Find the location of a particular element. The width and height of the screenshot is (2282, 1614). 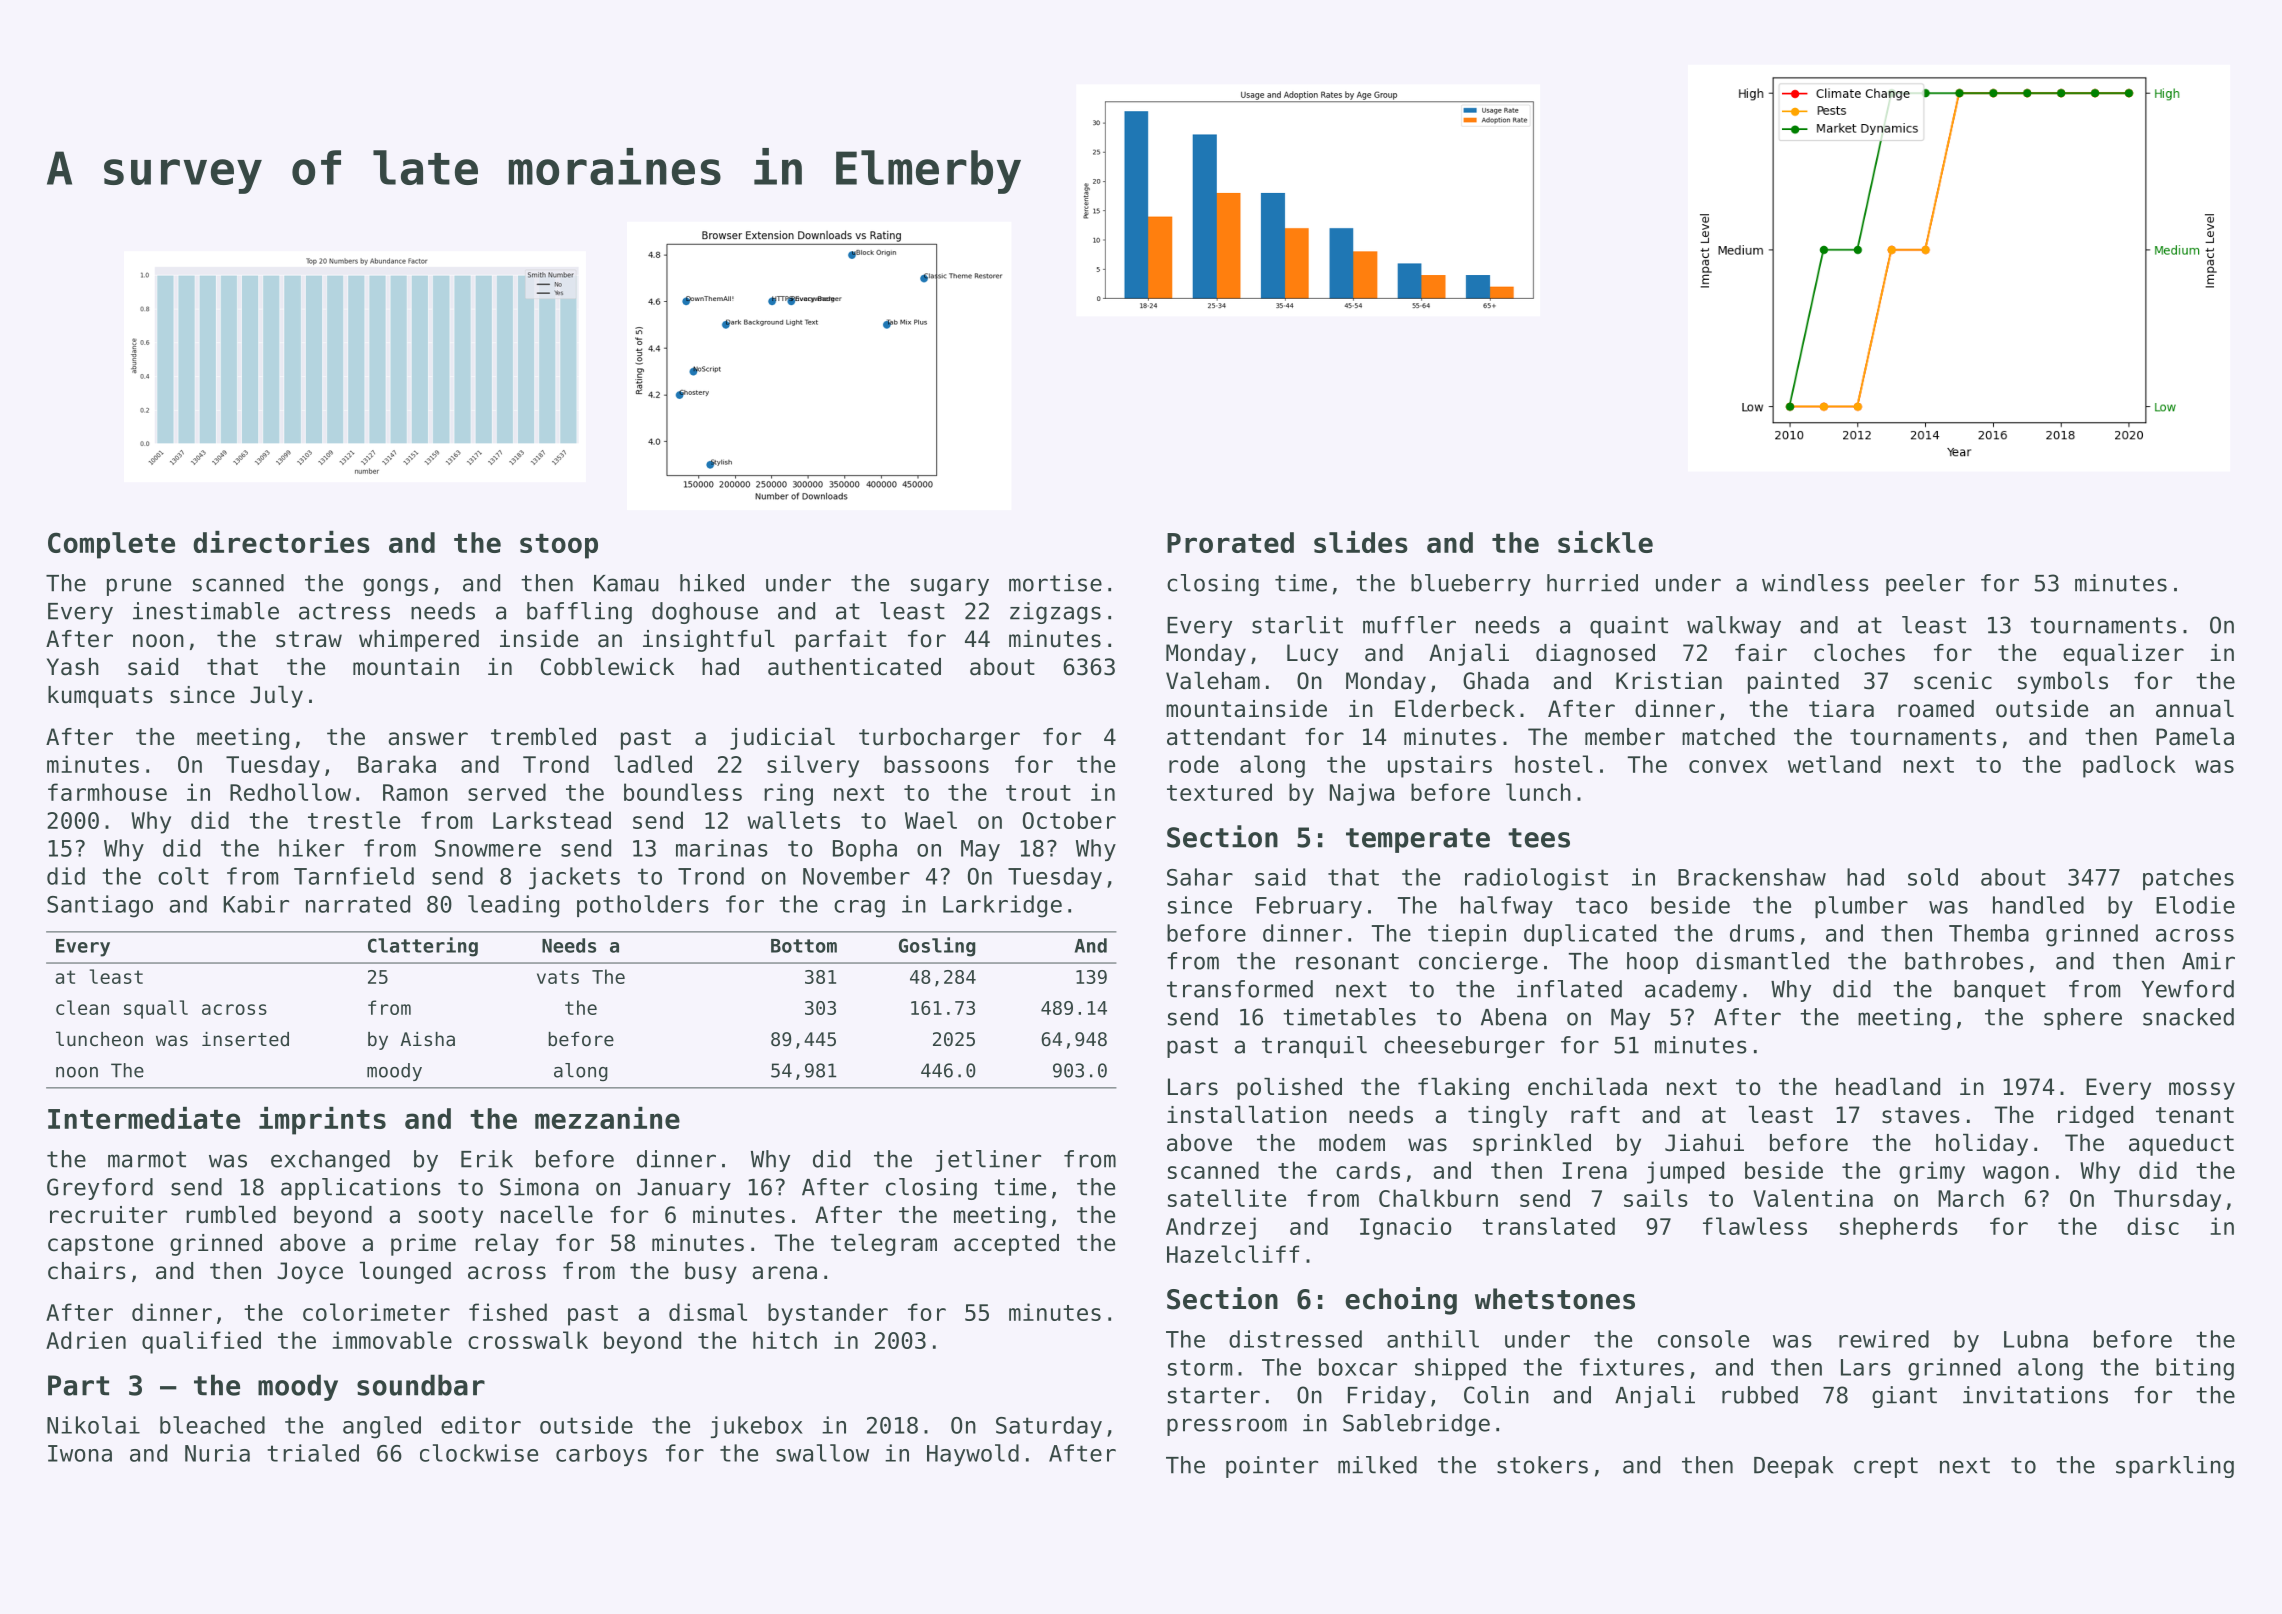

grimy is located at coordinates (1932, 1172).
